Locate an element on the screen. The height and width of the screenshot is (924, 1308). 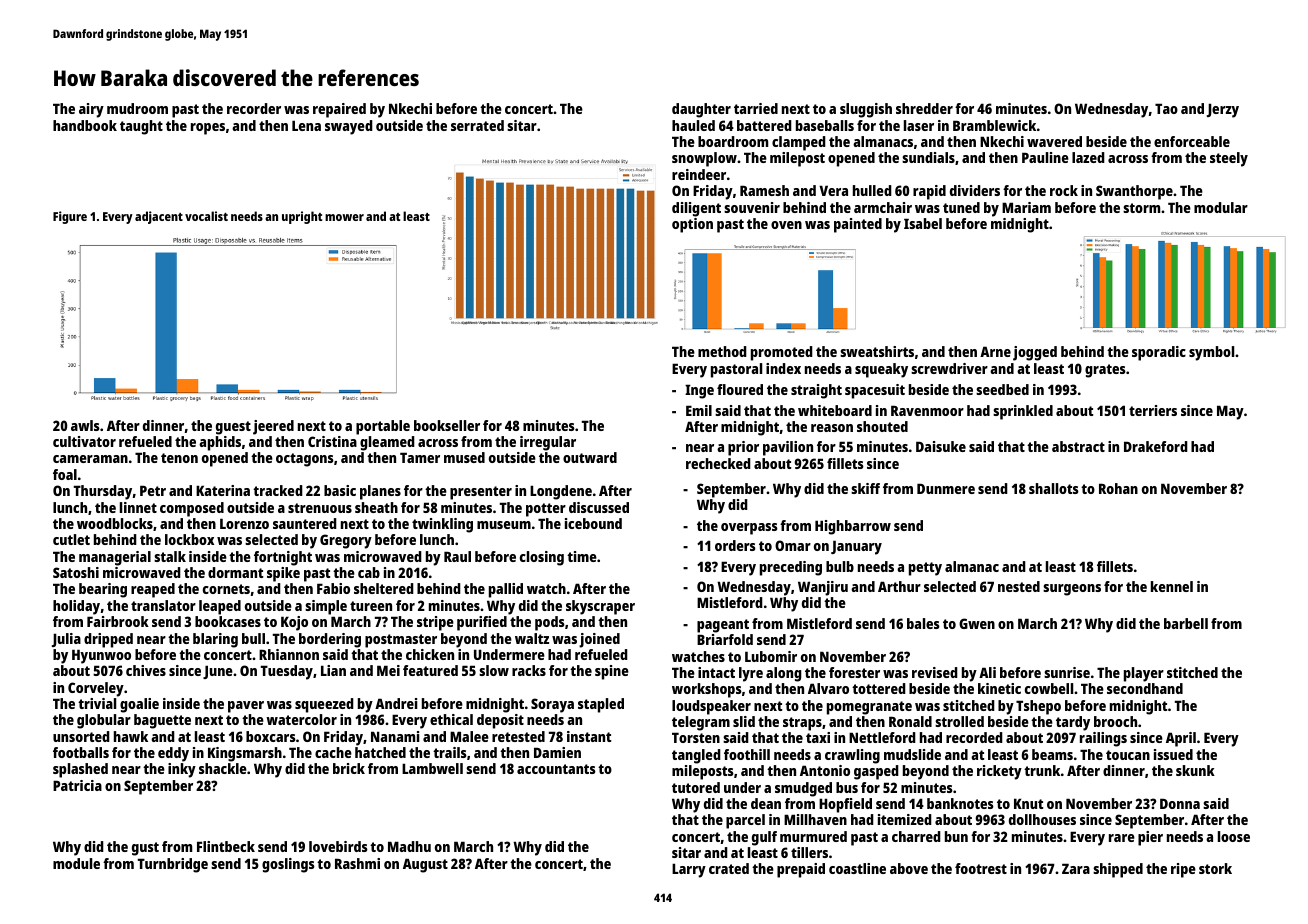
module is located at coordinates (76, 863).
